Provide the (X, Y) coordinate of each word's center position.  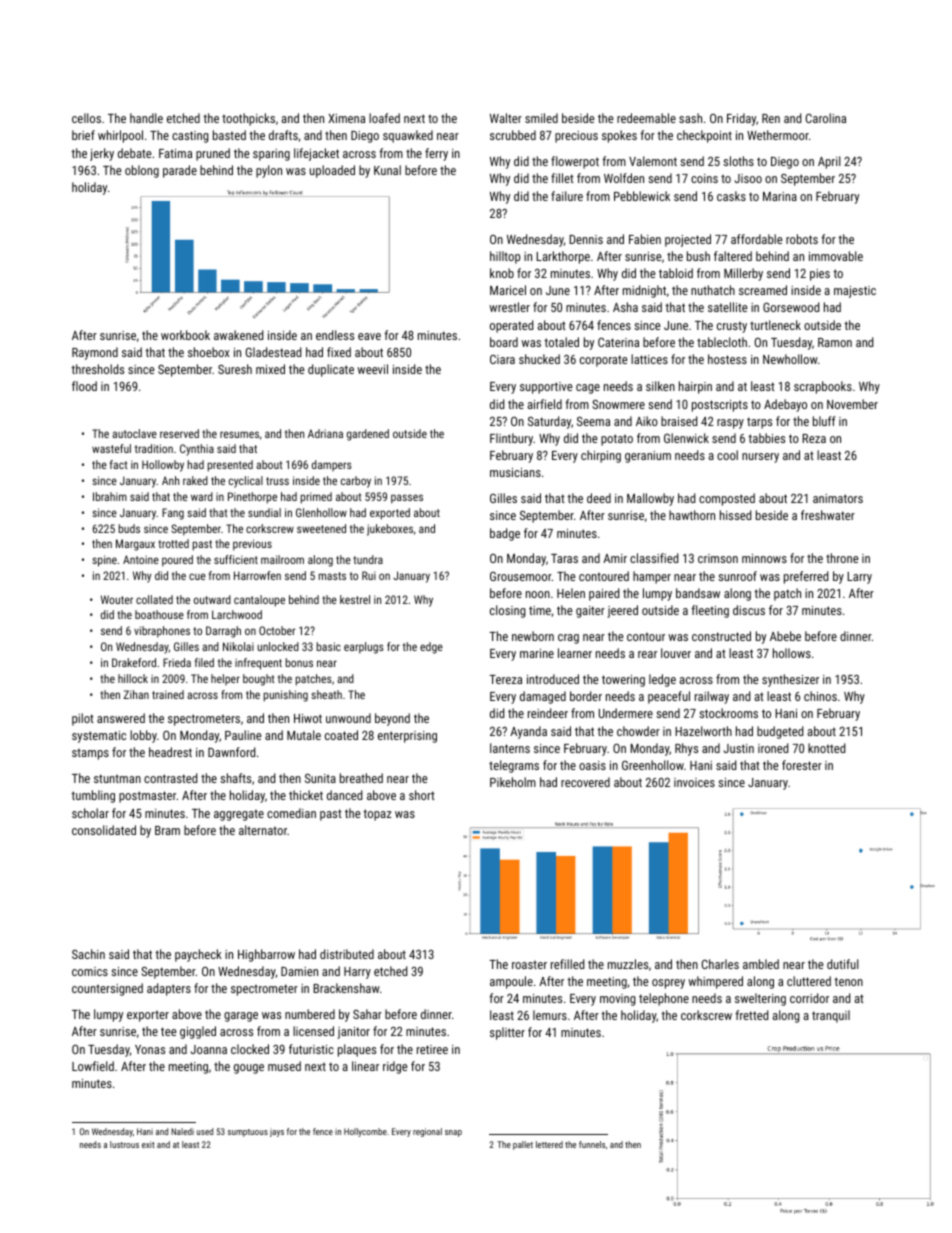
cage (588, 389)
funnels (592, 1144)
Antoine (141, 559)
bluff (824, 421)
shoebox (209, 352)
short (422, 795)
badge (505, 534)
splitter (507, 1033)
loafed (384, 118)
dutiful (843, 964)
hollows (792, 653)
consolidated (104, 830)
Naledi (182, 1131)
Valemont (653, 161)
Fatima (175, 153)
